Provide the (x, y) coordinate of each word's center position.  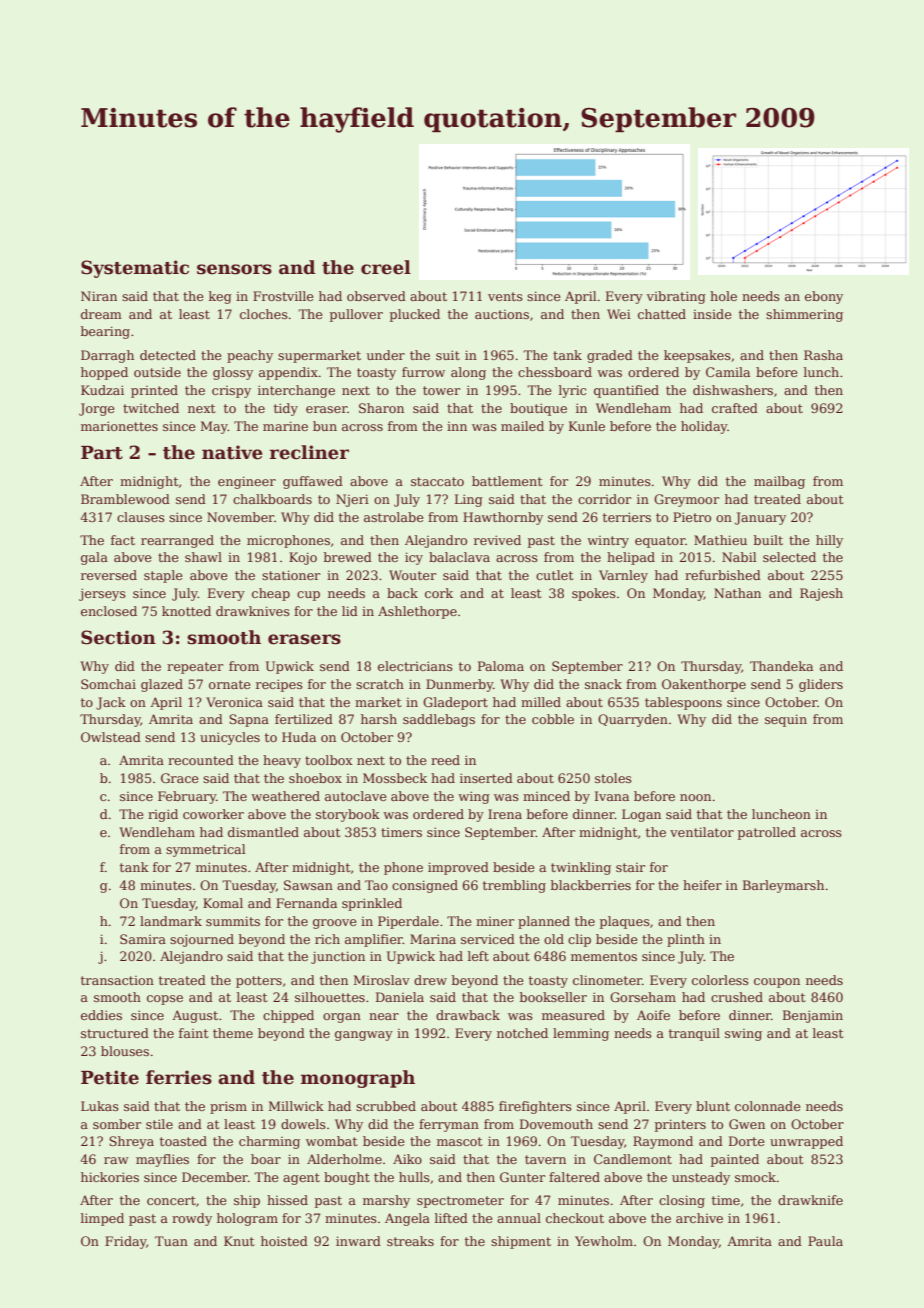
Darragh (107, 356)
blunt (713, 1106)
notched (522, 1033)
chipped (288, 1016)
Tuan (171, 1241)
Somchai (108, 684)
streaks (410, 1241)
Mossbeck (395, 778)
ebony (824, 297)
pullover (356, 315)
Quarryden (633, 720)
